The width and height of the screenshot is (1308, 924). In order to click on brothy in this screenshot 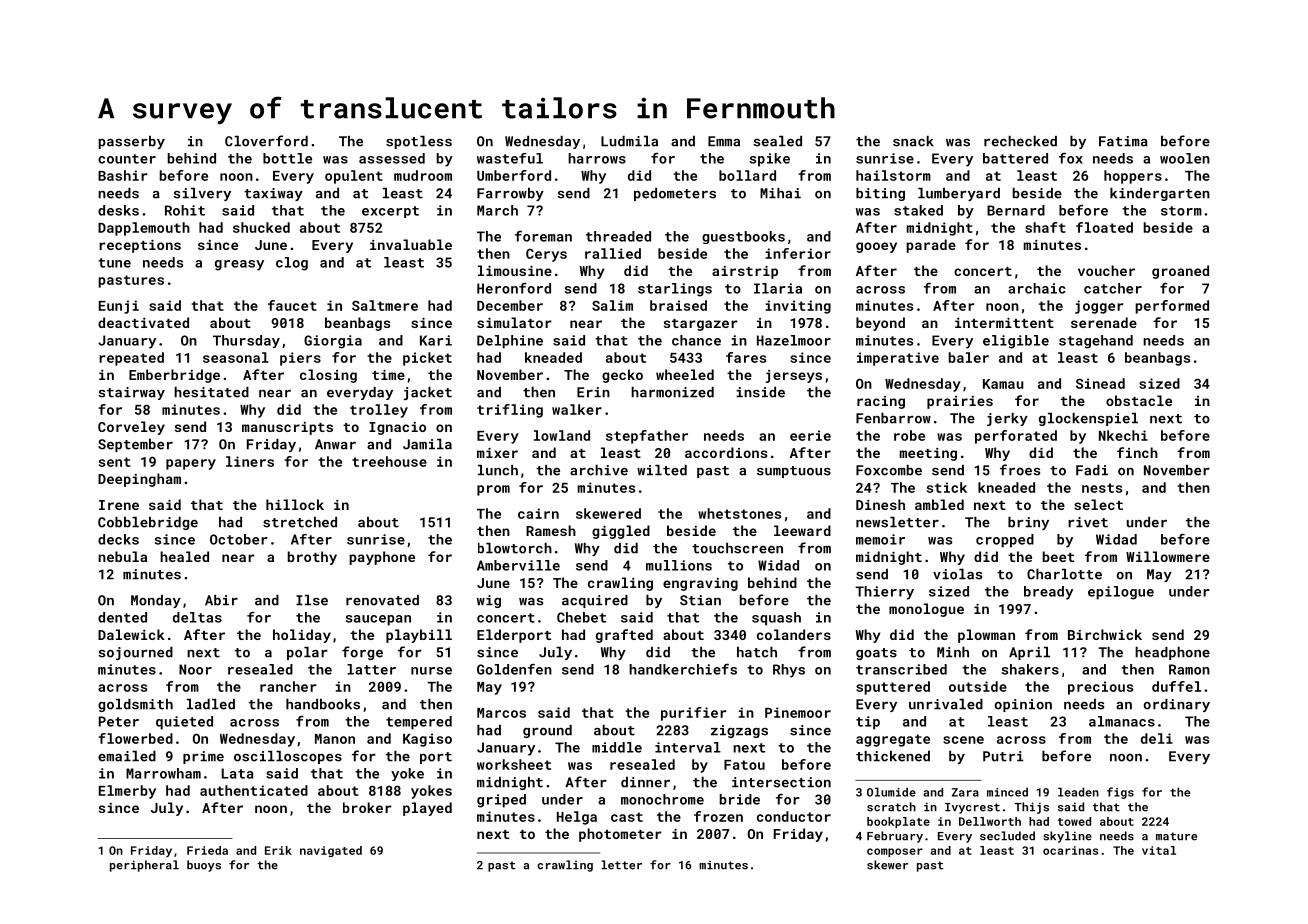, I will do `click(312, 558)`.
